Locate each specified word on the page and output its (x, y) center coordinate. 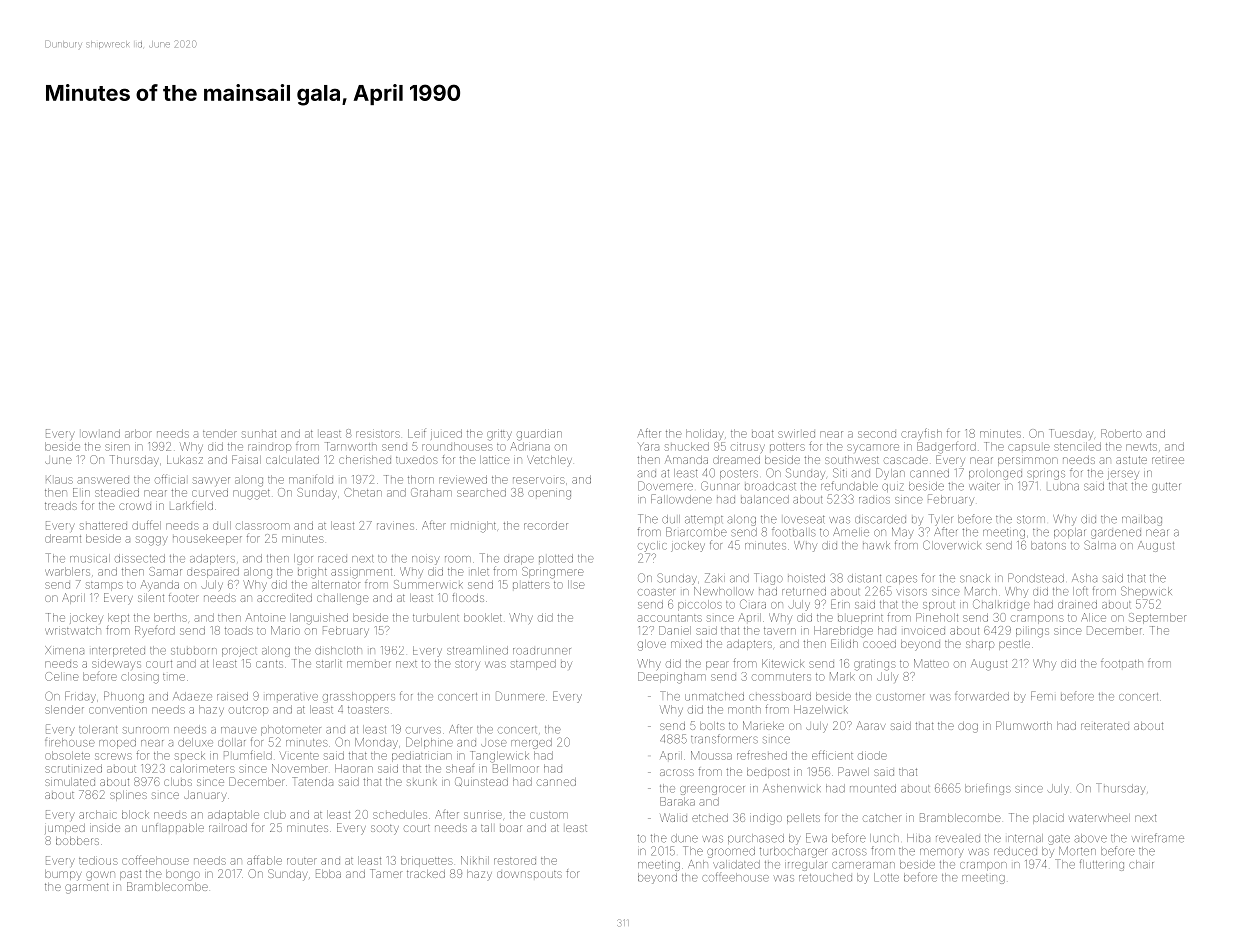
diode (872, 755)
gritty (499, 435)
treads (61, 506)
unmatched (714, 696)
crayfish (921, 434)
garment (86, 888)
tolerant (98, 729)
